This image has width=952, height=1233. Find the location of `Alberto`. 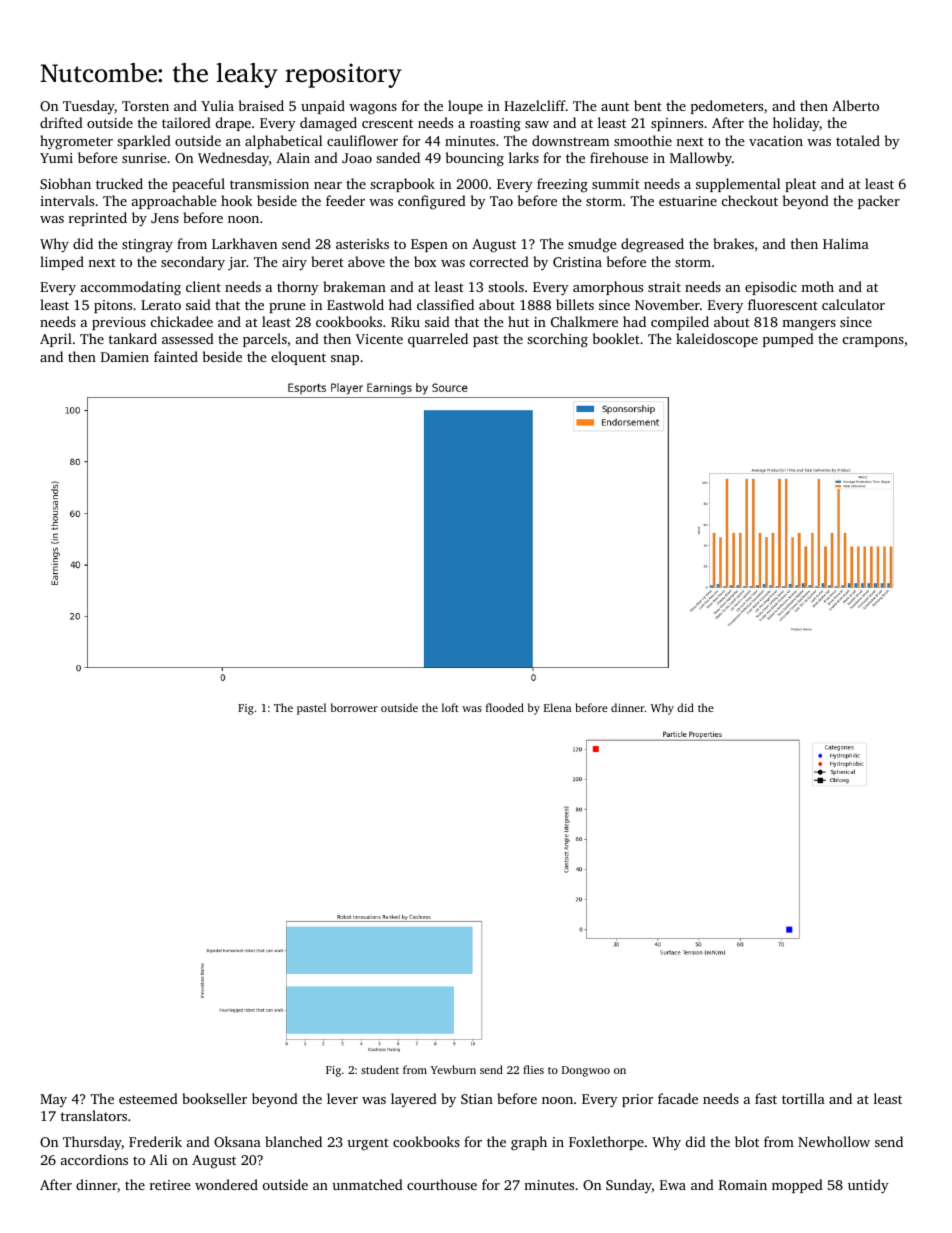

Alberto is located at coordinates (855, 105).
